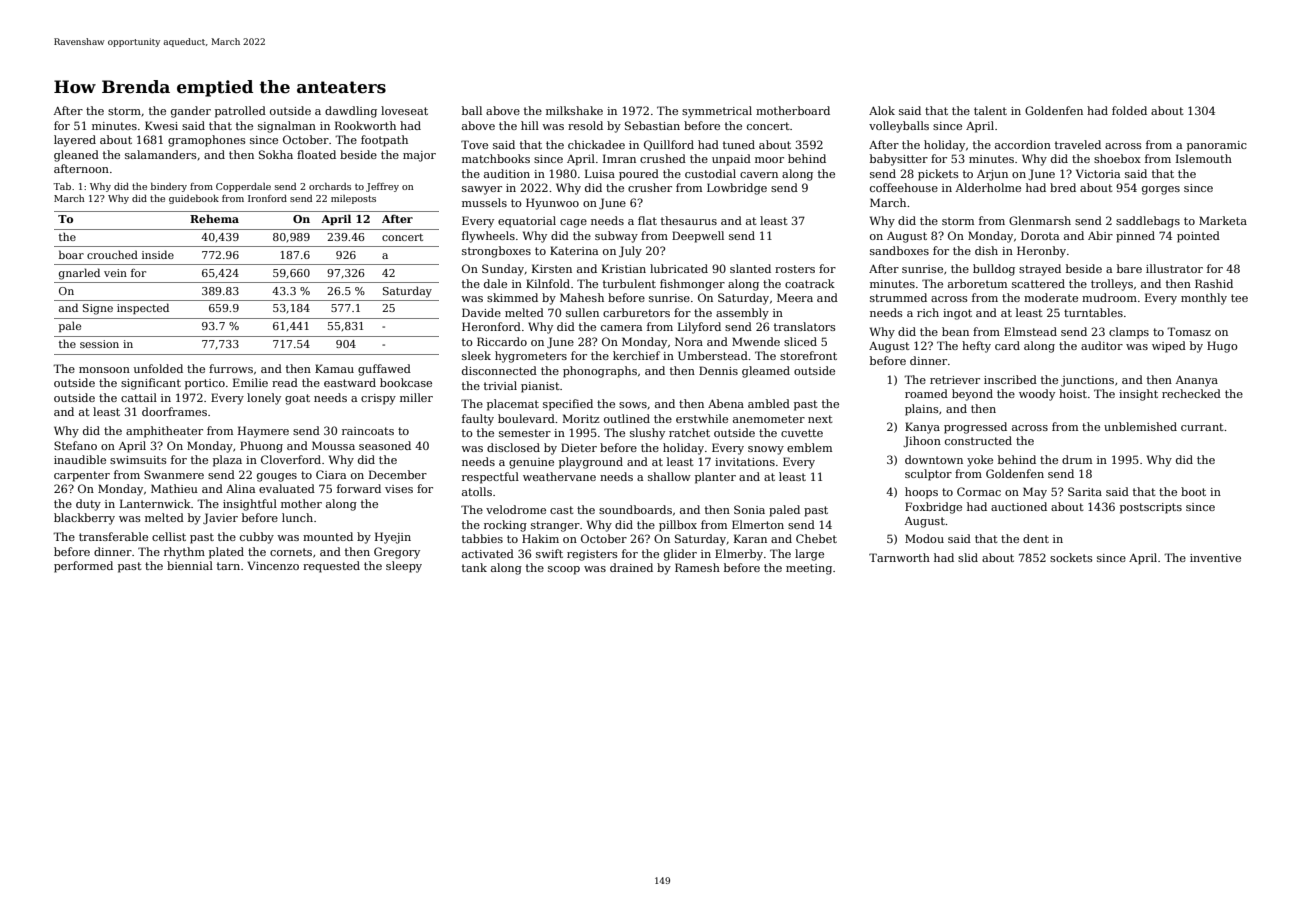 Image resolution: width=1308 pixels, height=924 pixels. I want to click on sockets, so click(1071, 557).
